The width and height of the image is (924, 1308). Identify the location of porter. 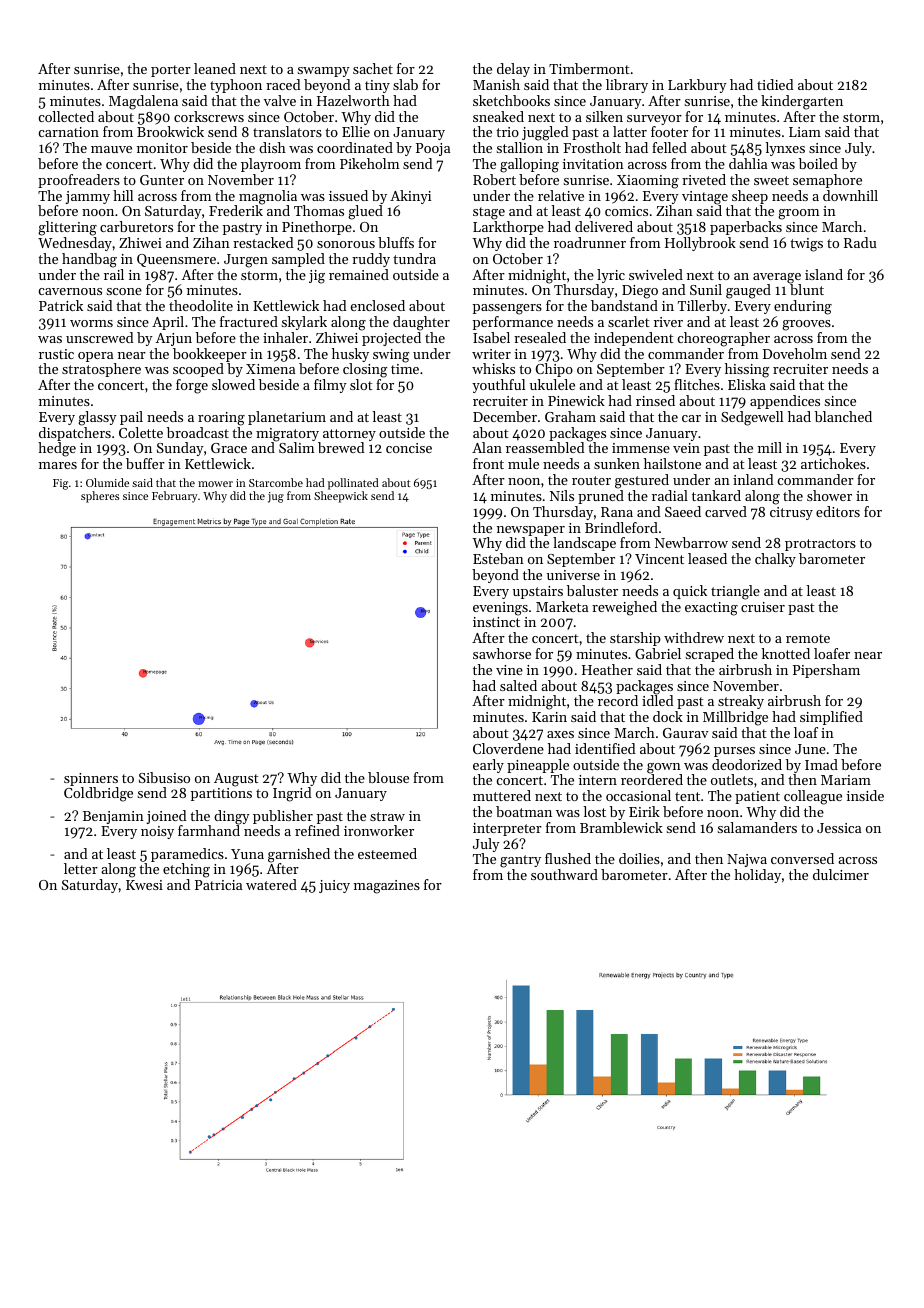
(171, 71).
